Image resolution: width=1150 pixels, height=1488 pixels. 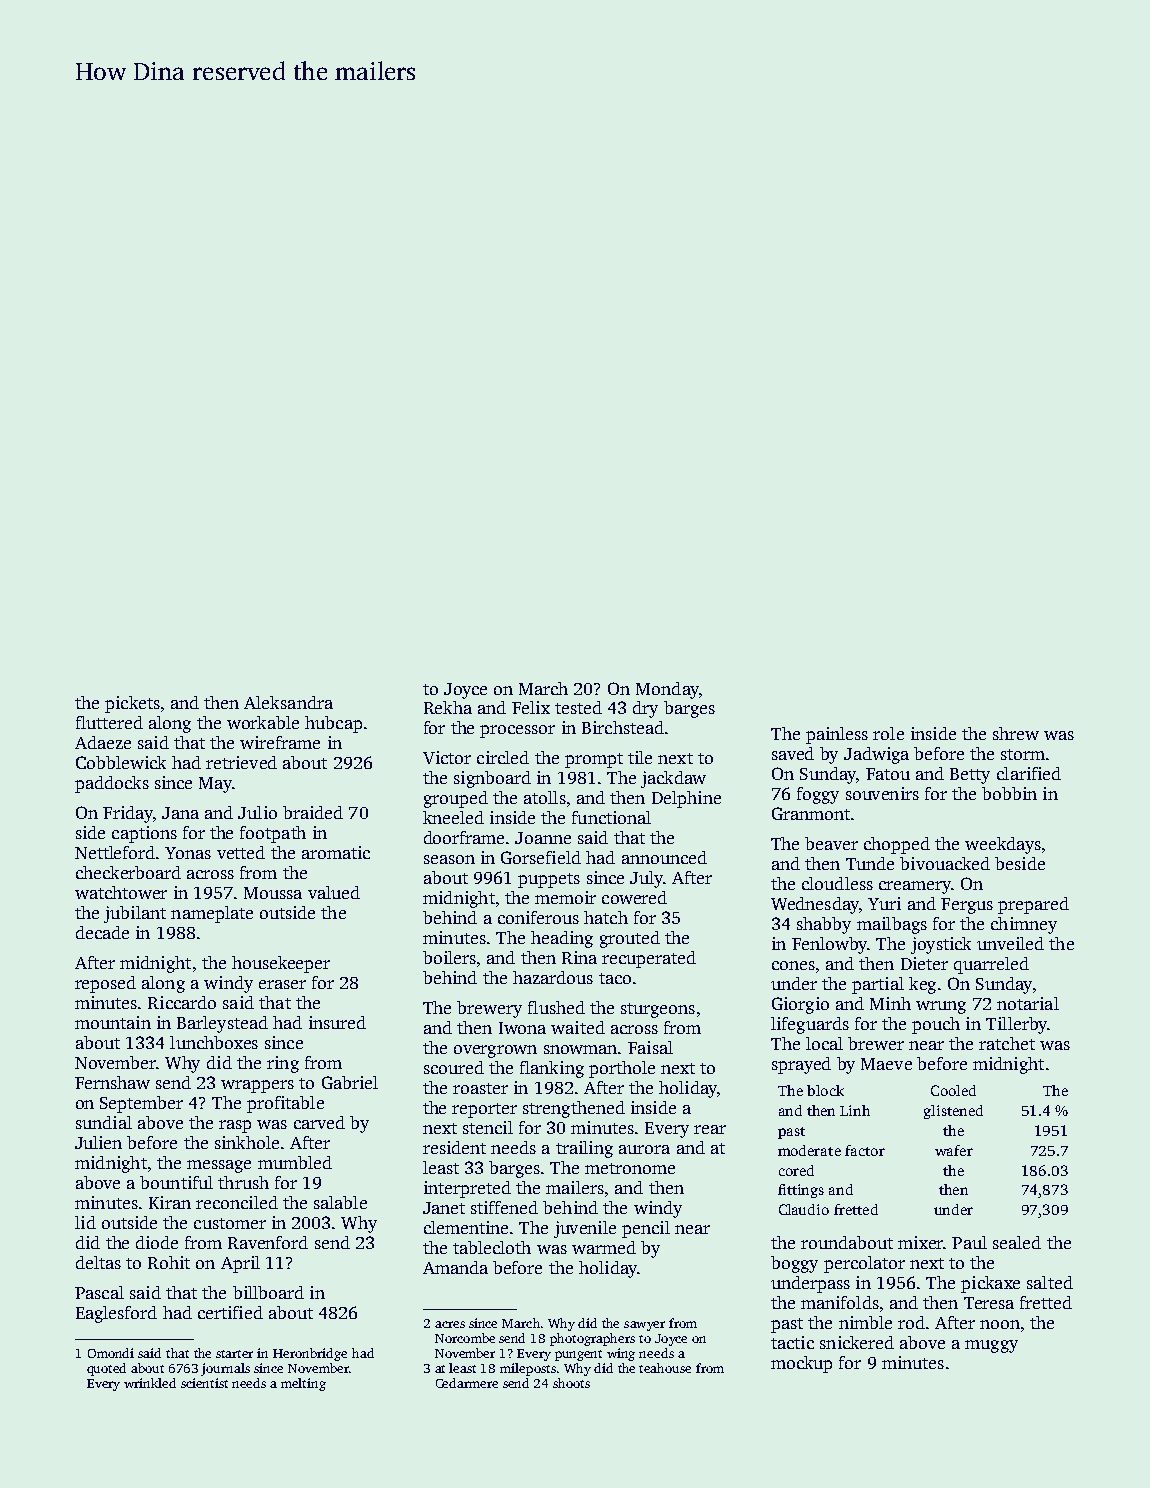 I want to click on insured, so click(x=337, y=1022).
